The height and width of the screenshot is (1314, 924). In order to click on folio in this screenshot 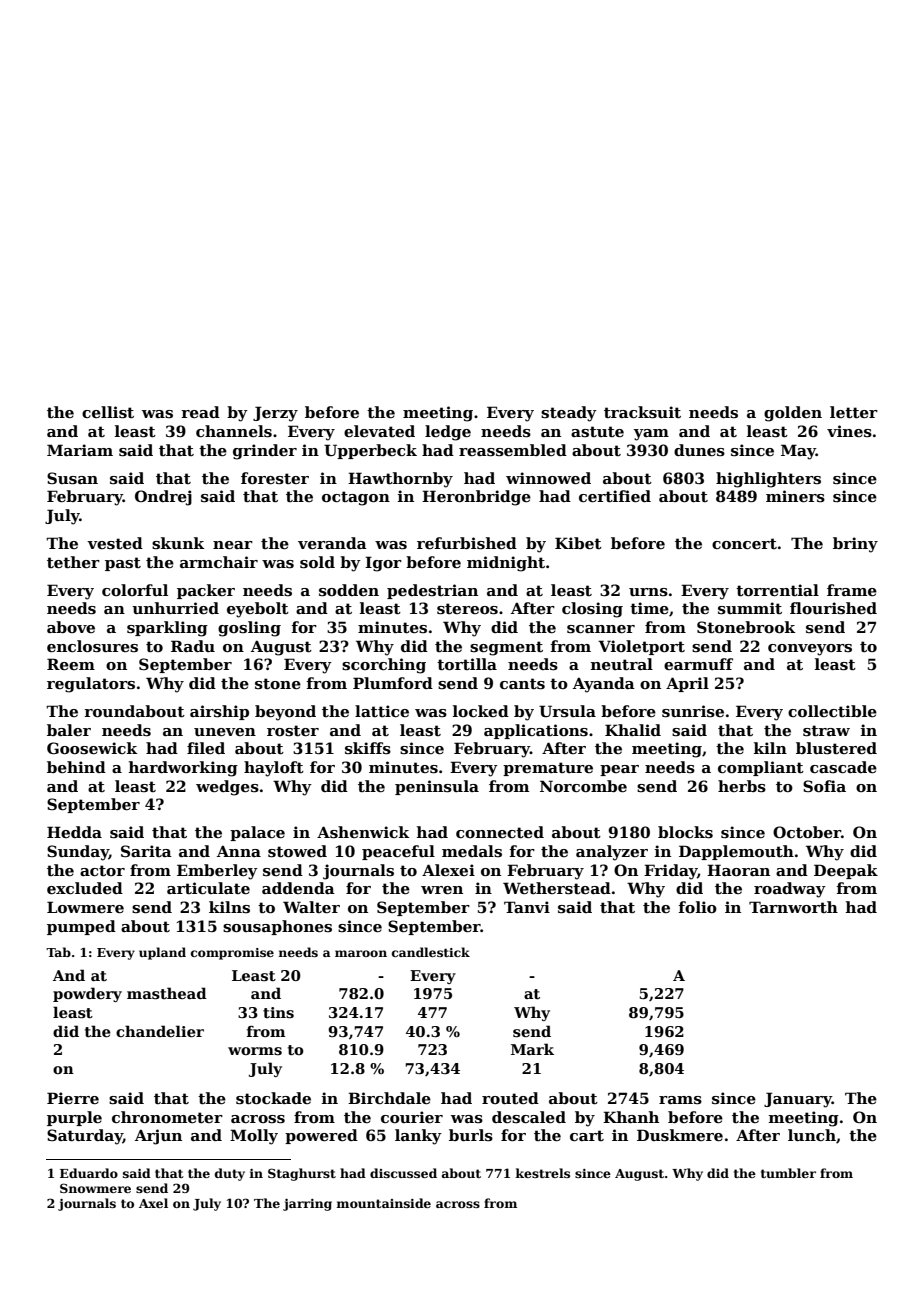, I will do `click(697, 907)`.
